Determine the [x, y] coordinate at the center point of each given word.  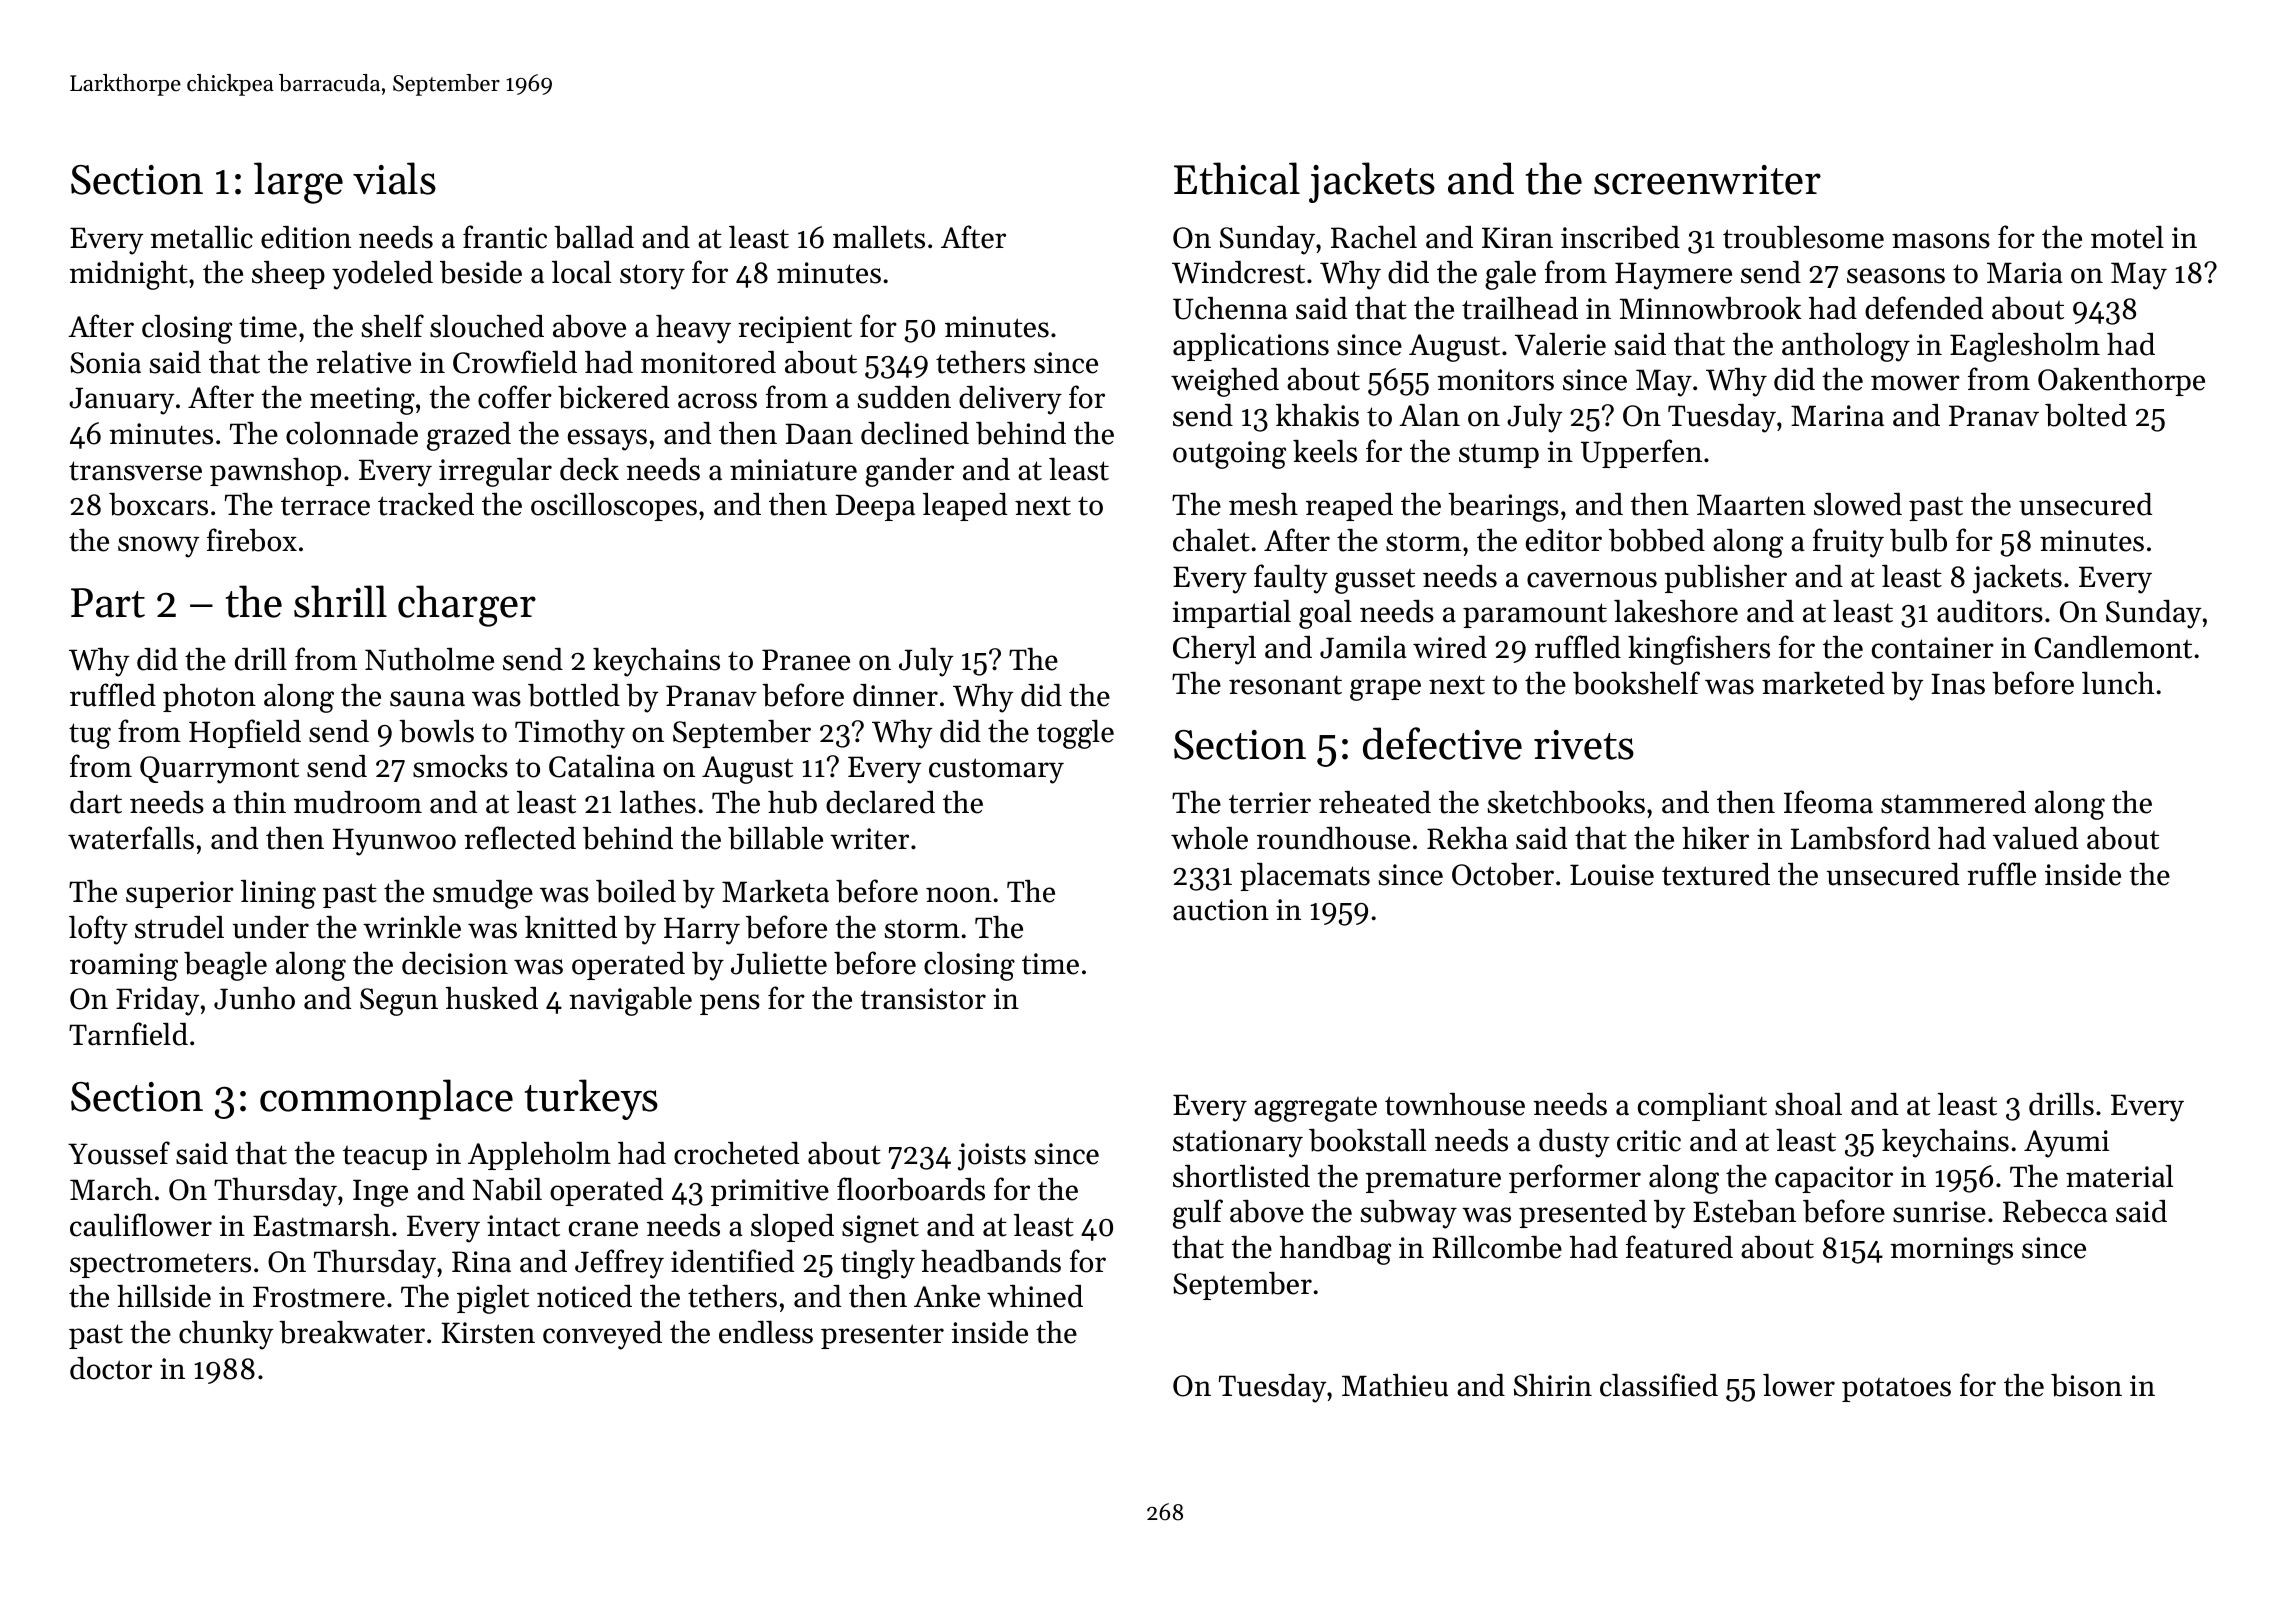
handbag [1335, 1250]
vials [394, 178]
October [1503, 874]
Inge [380, 1193]
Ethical [1237, 178]
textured [1716, 874]
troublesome [1803, 237]
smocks [460, 766]
